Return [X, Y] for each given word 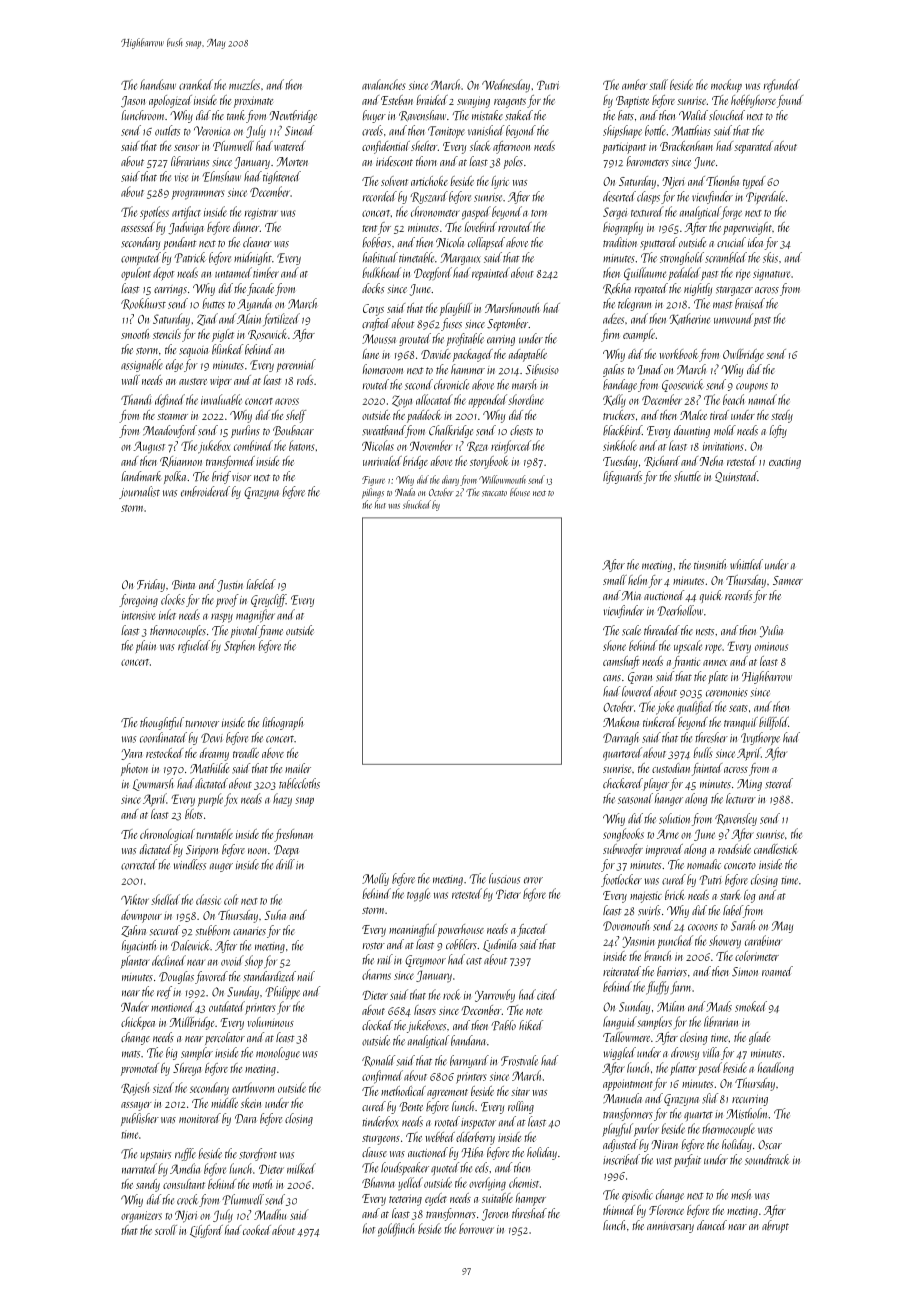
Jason [133, 102]
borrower [476, 1228]
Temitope [446, 132]
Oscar [770, 1145]
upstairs [156, 1155]
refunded [782, 85]
